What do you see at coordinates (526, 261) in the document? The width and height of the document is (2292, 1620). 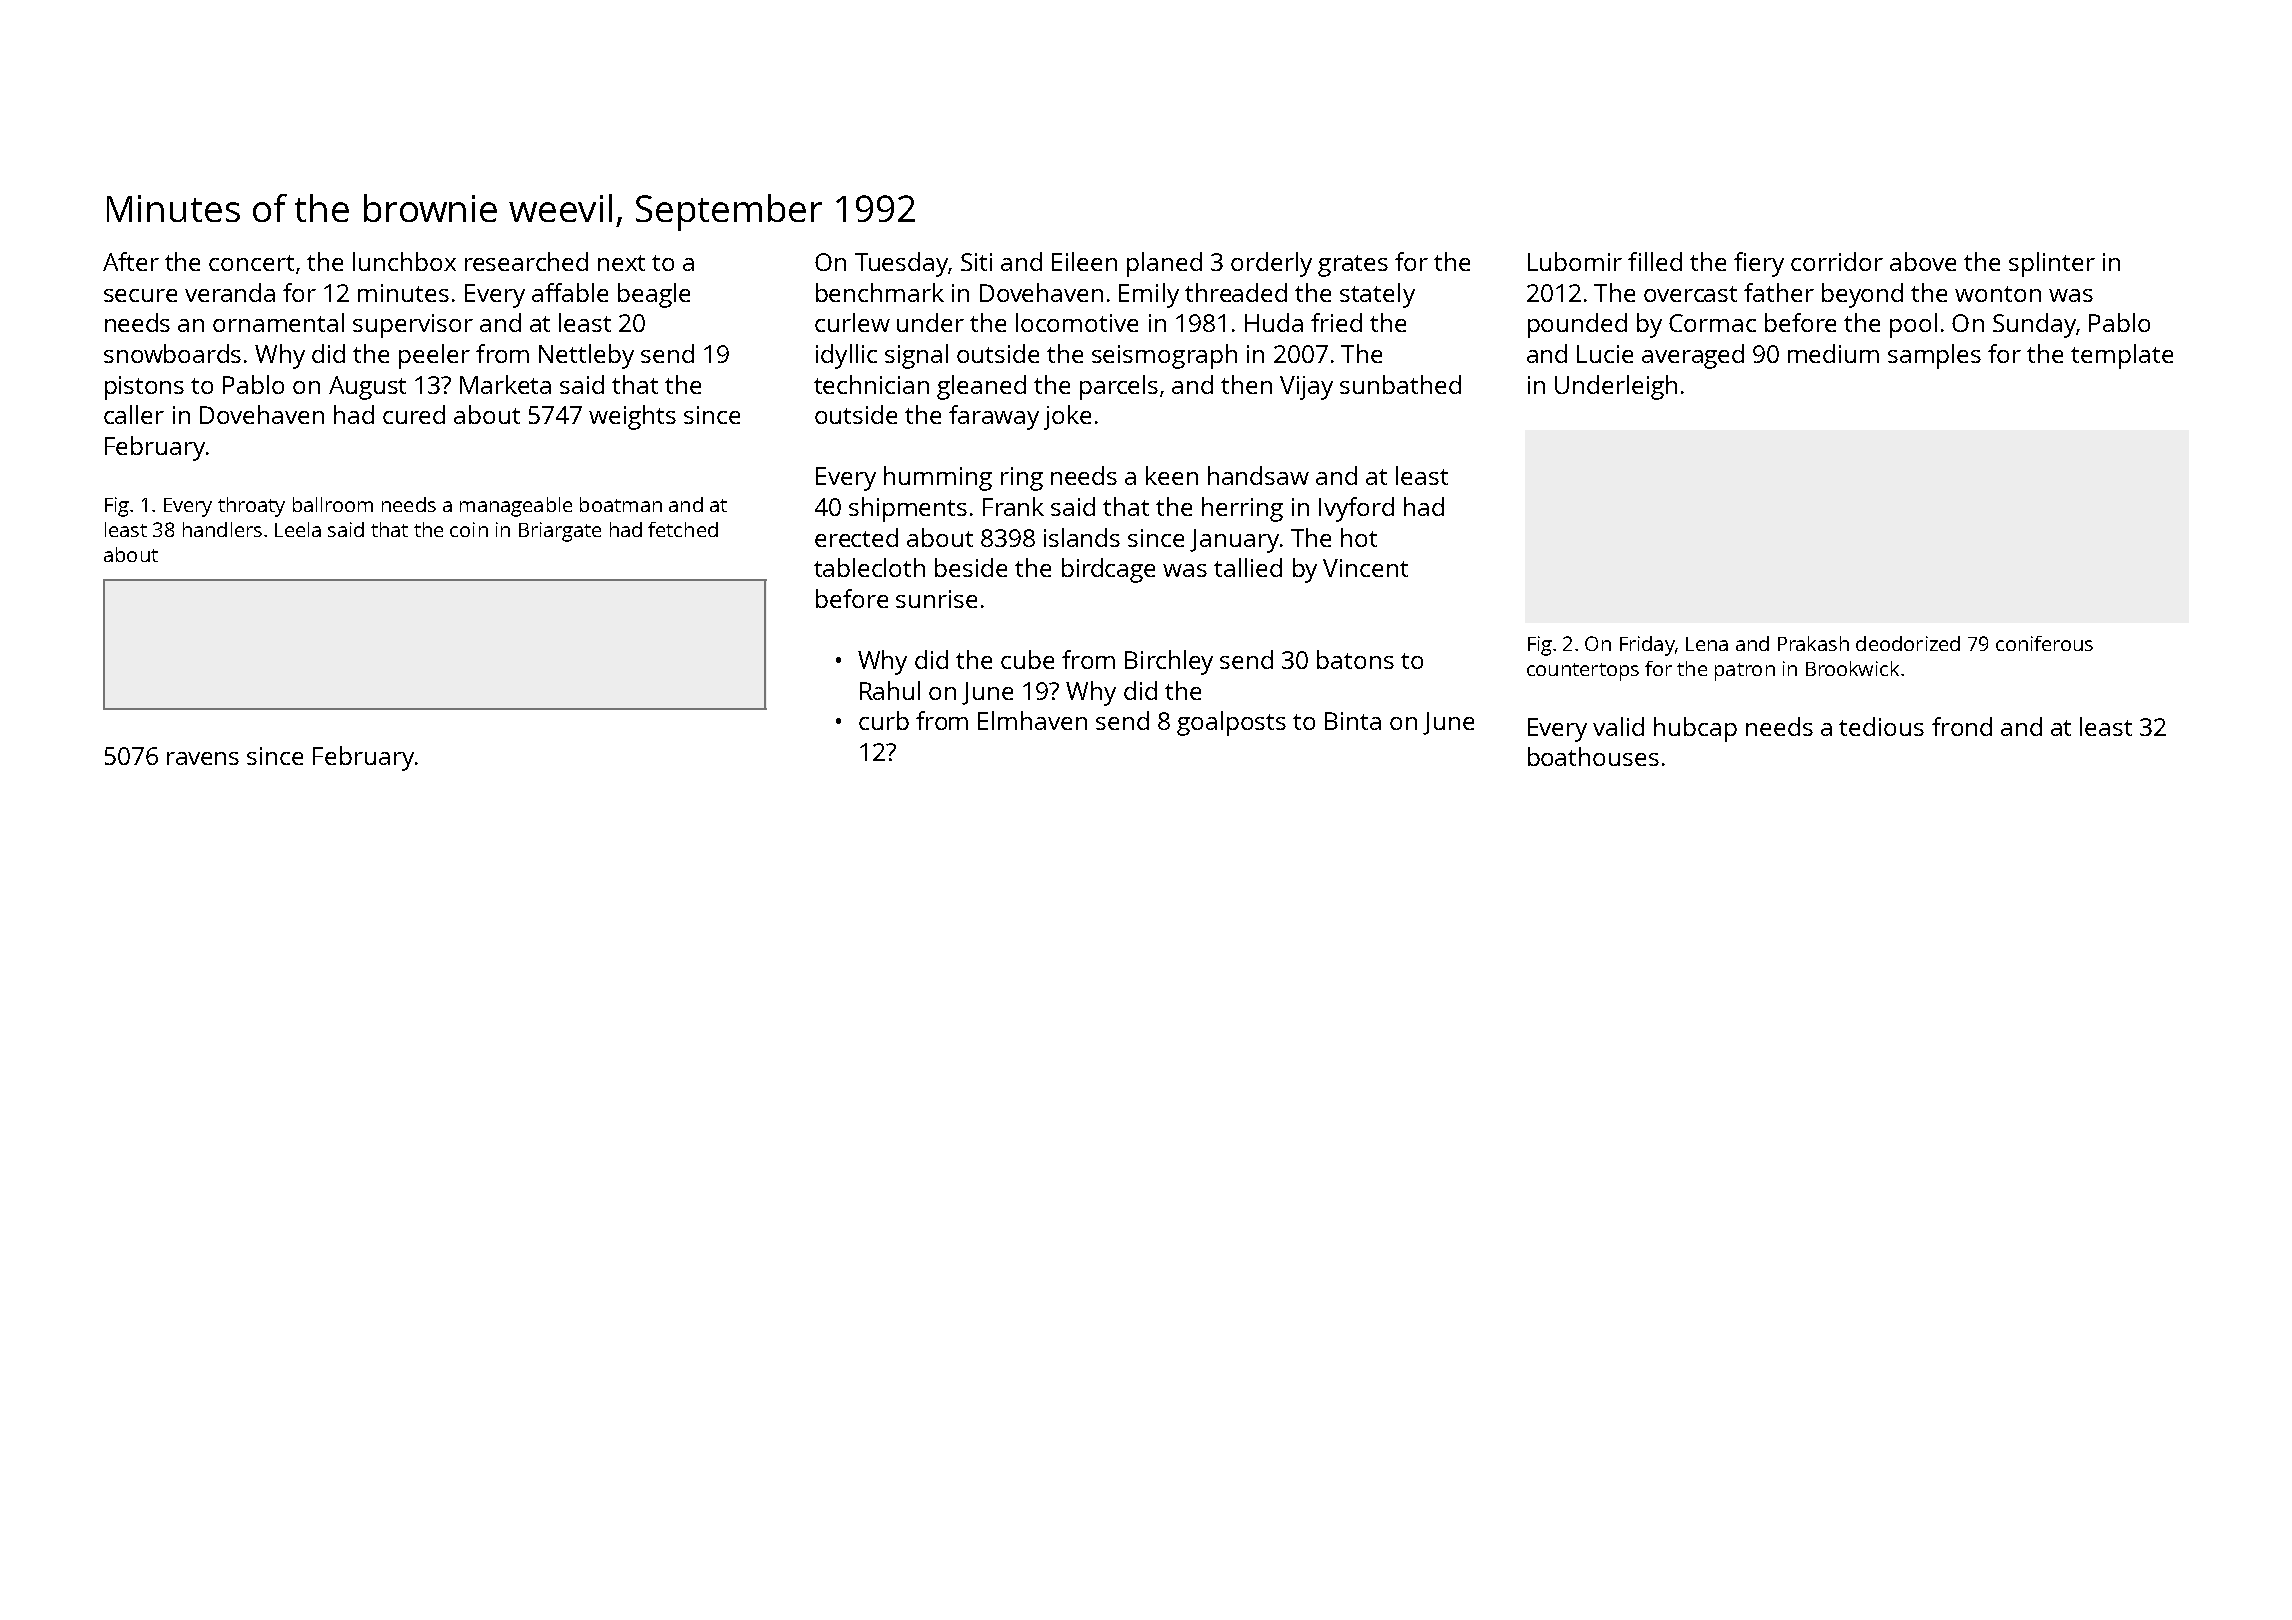 I see `researched` at bounding box center [526, 261].
